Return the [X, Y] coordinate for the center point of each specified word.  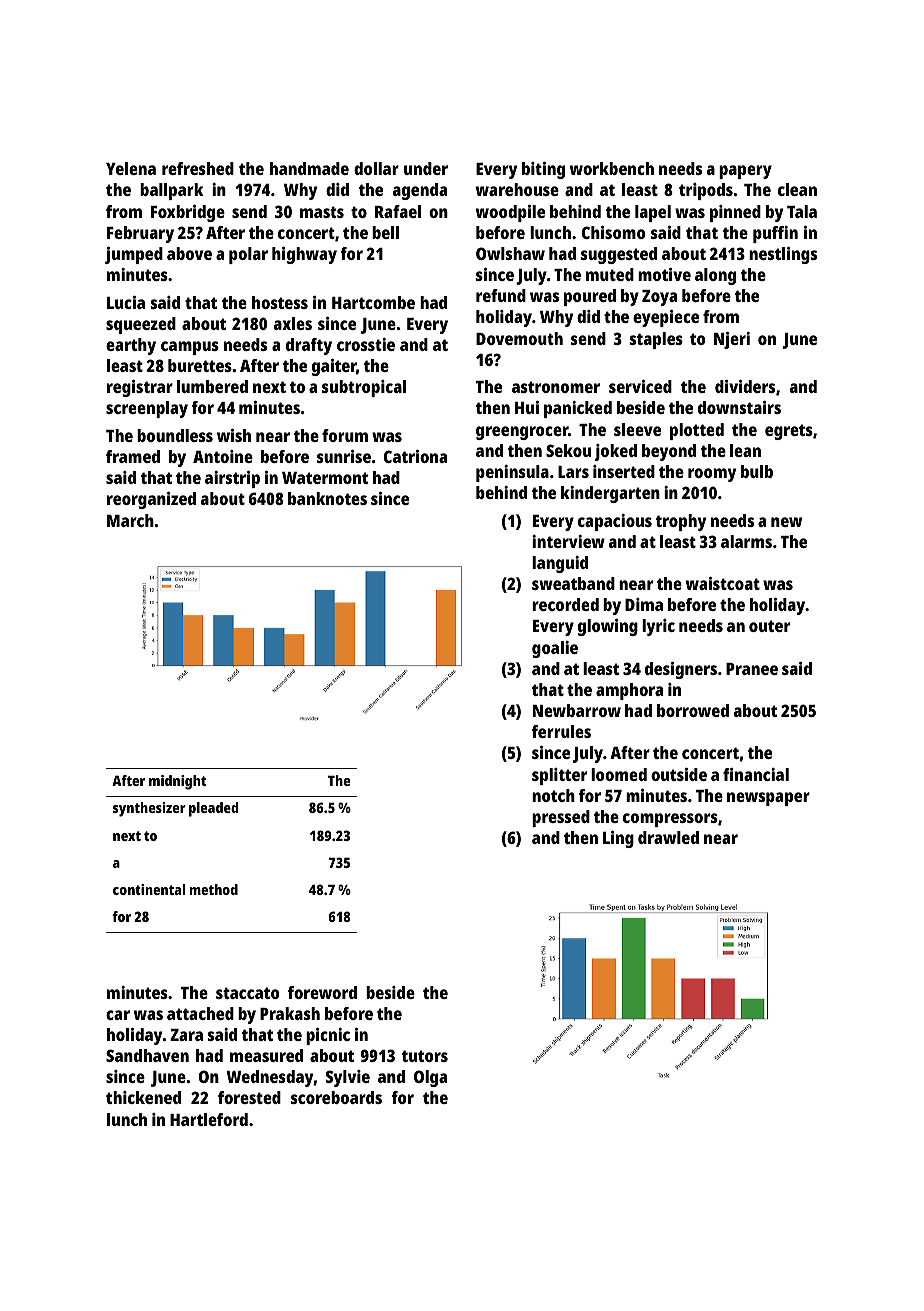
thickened [143, 1097]
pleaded [213, 809]
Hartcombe [373, 302]
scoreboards [336, 1097]
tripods [706, 191]
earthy [131, 346]
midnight [177, 782]
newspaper [768, 799]
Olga [430, 1078]
